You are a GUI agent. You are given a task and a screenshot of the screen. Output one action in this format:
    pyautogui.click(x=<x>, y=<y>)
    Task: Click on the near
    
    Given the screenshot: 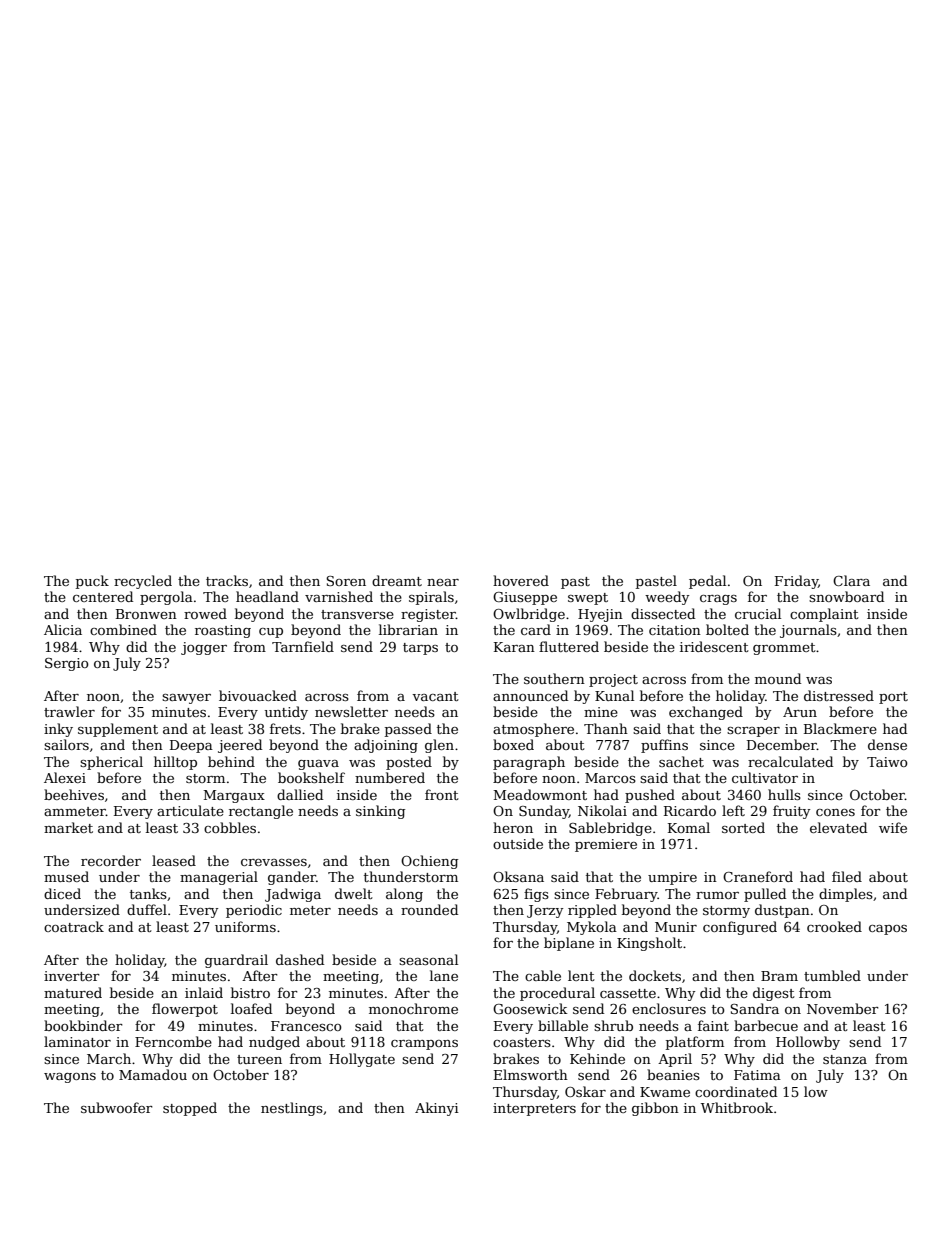 What is the action you would take?
    pyautogui.click(x=443, y=582)
